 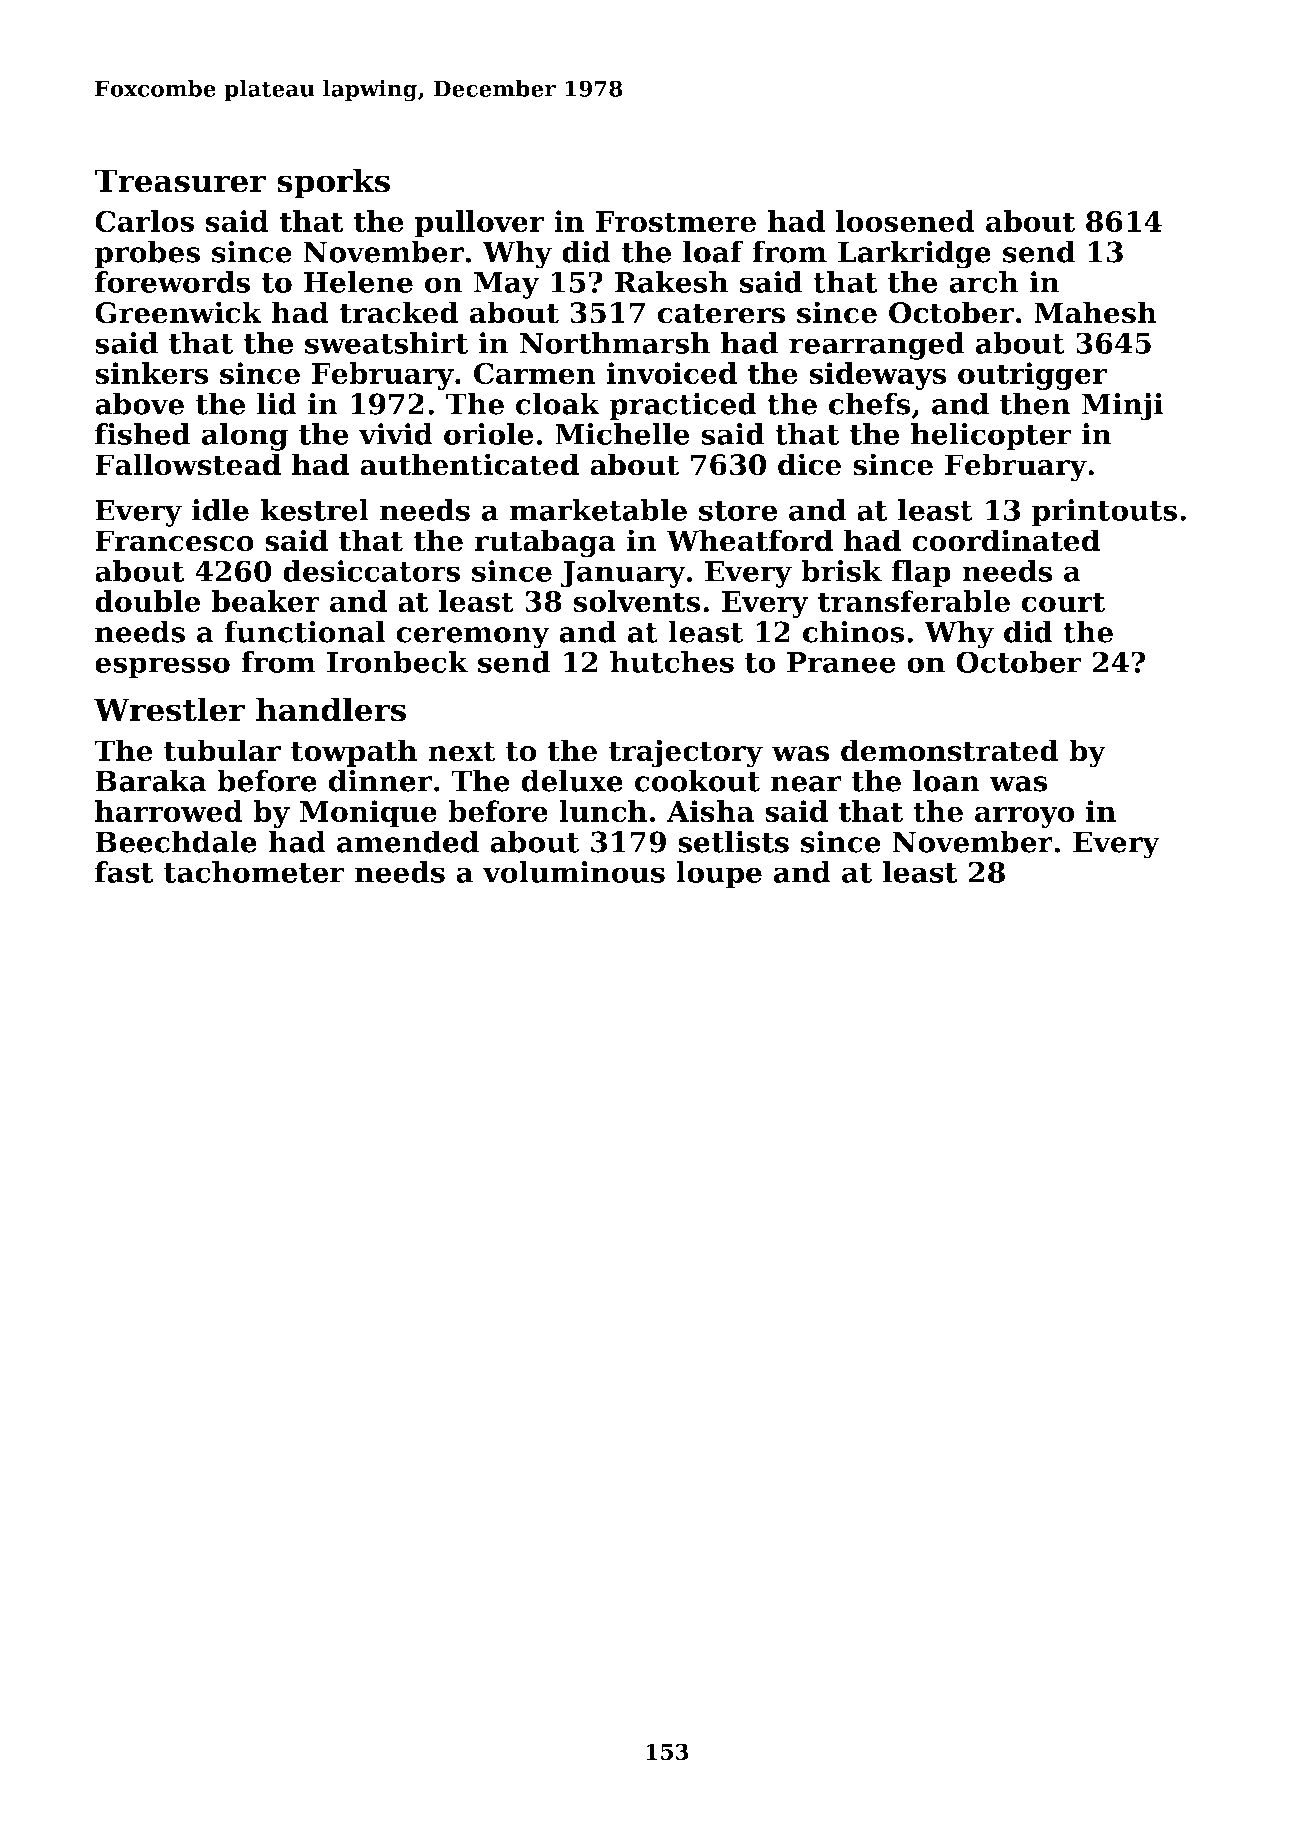 What do you see at coordinates (733, 841) in the screenshot?
I see `setlists` at bounding box center [733, 841].
